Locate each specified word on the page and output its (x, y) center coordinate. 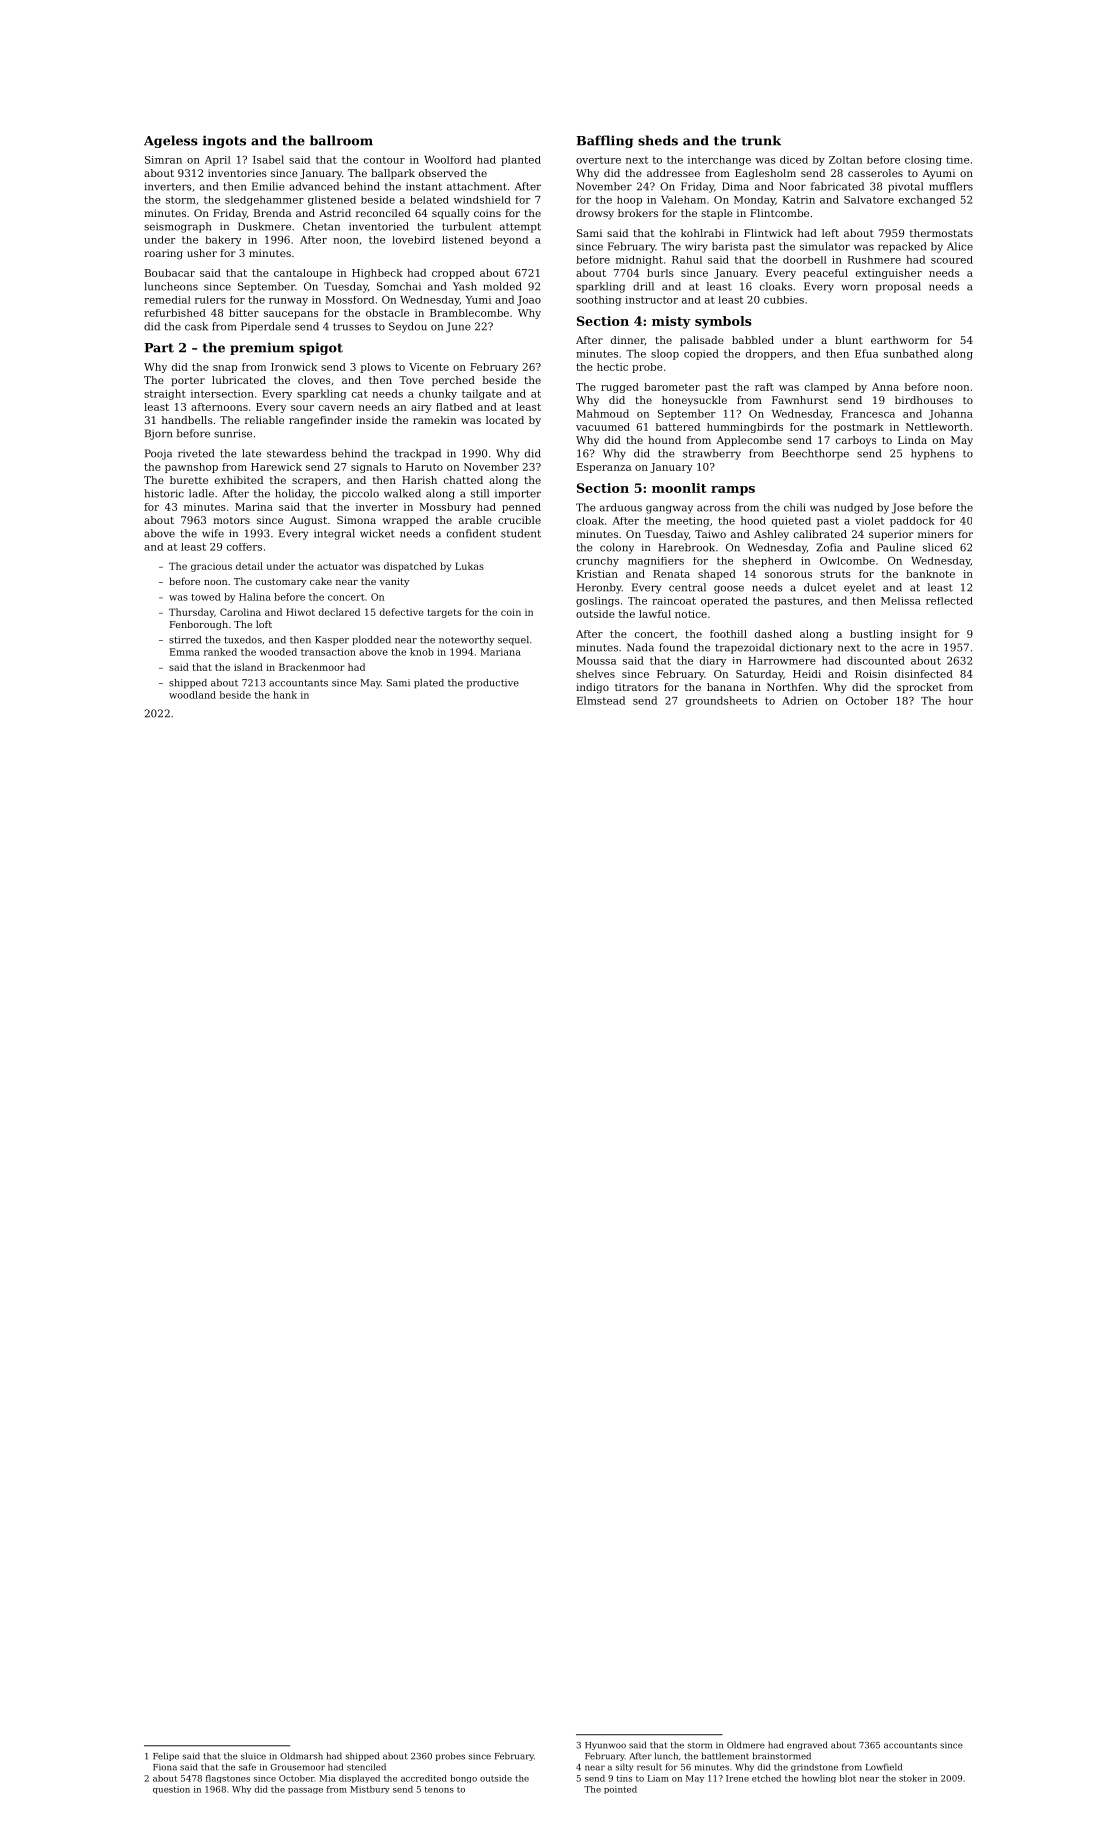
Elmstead (601, 700)
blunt (849, 340)
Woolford (448, 160)
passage (305, 1791)
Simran (163, 160)
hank (285, 695)
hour (961, 700)
